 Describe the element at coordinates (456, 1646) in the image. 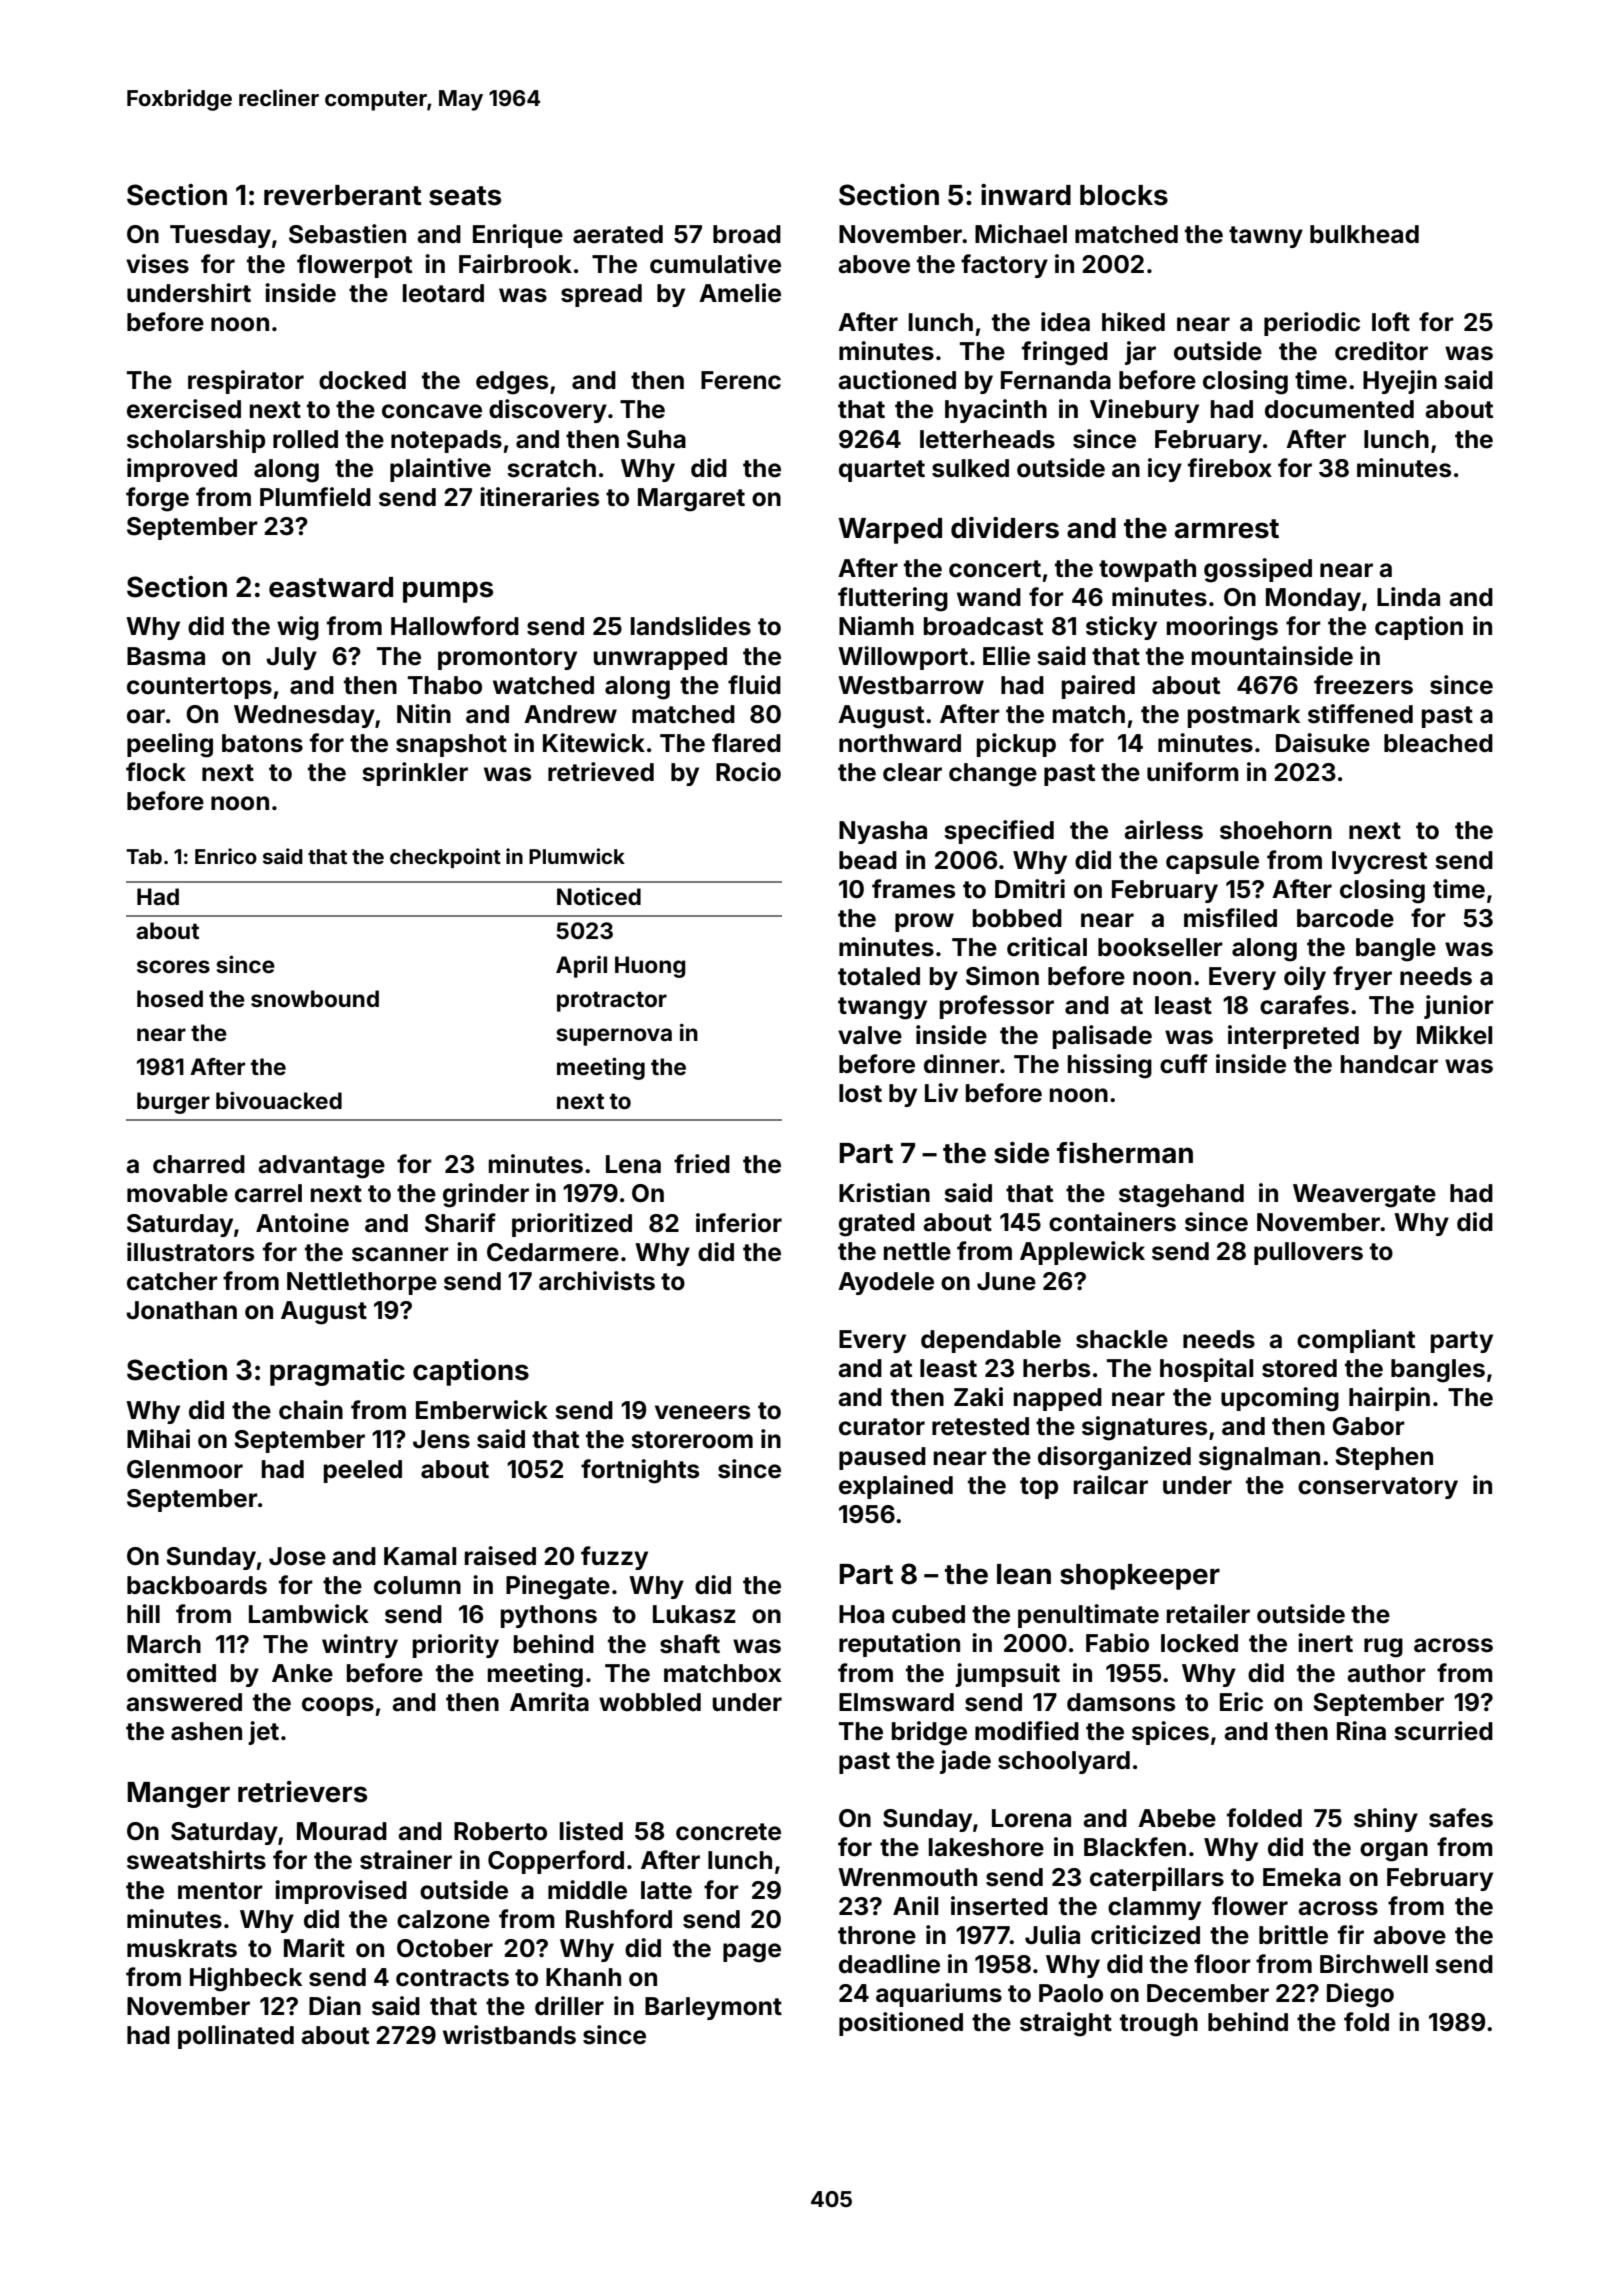

I see `priority` at that location.
